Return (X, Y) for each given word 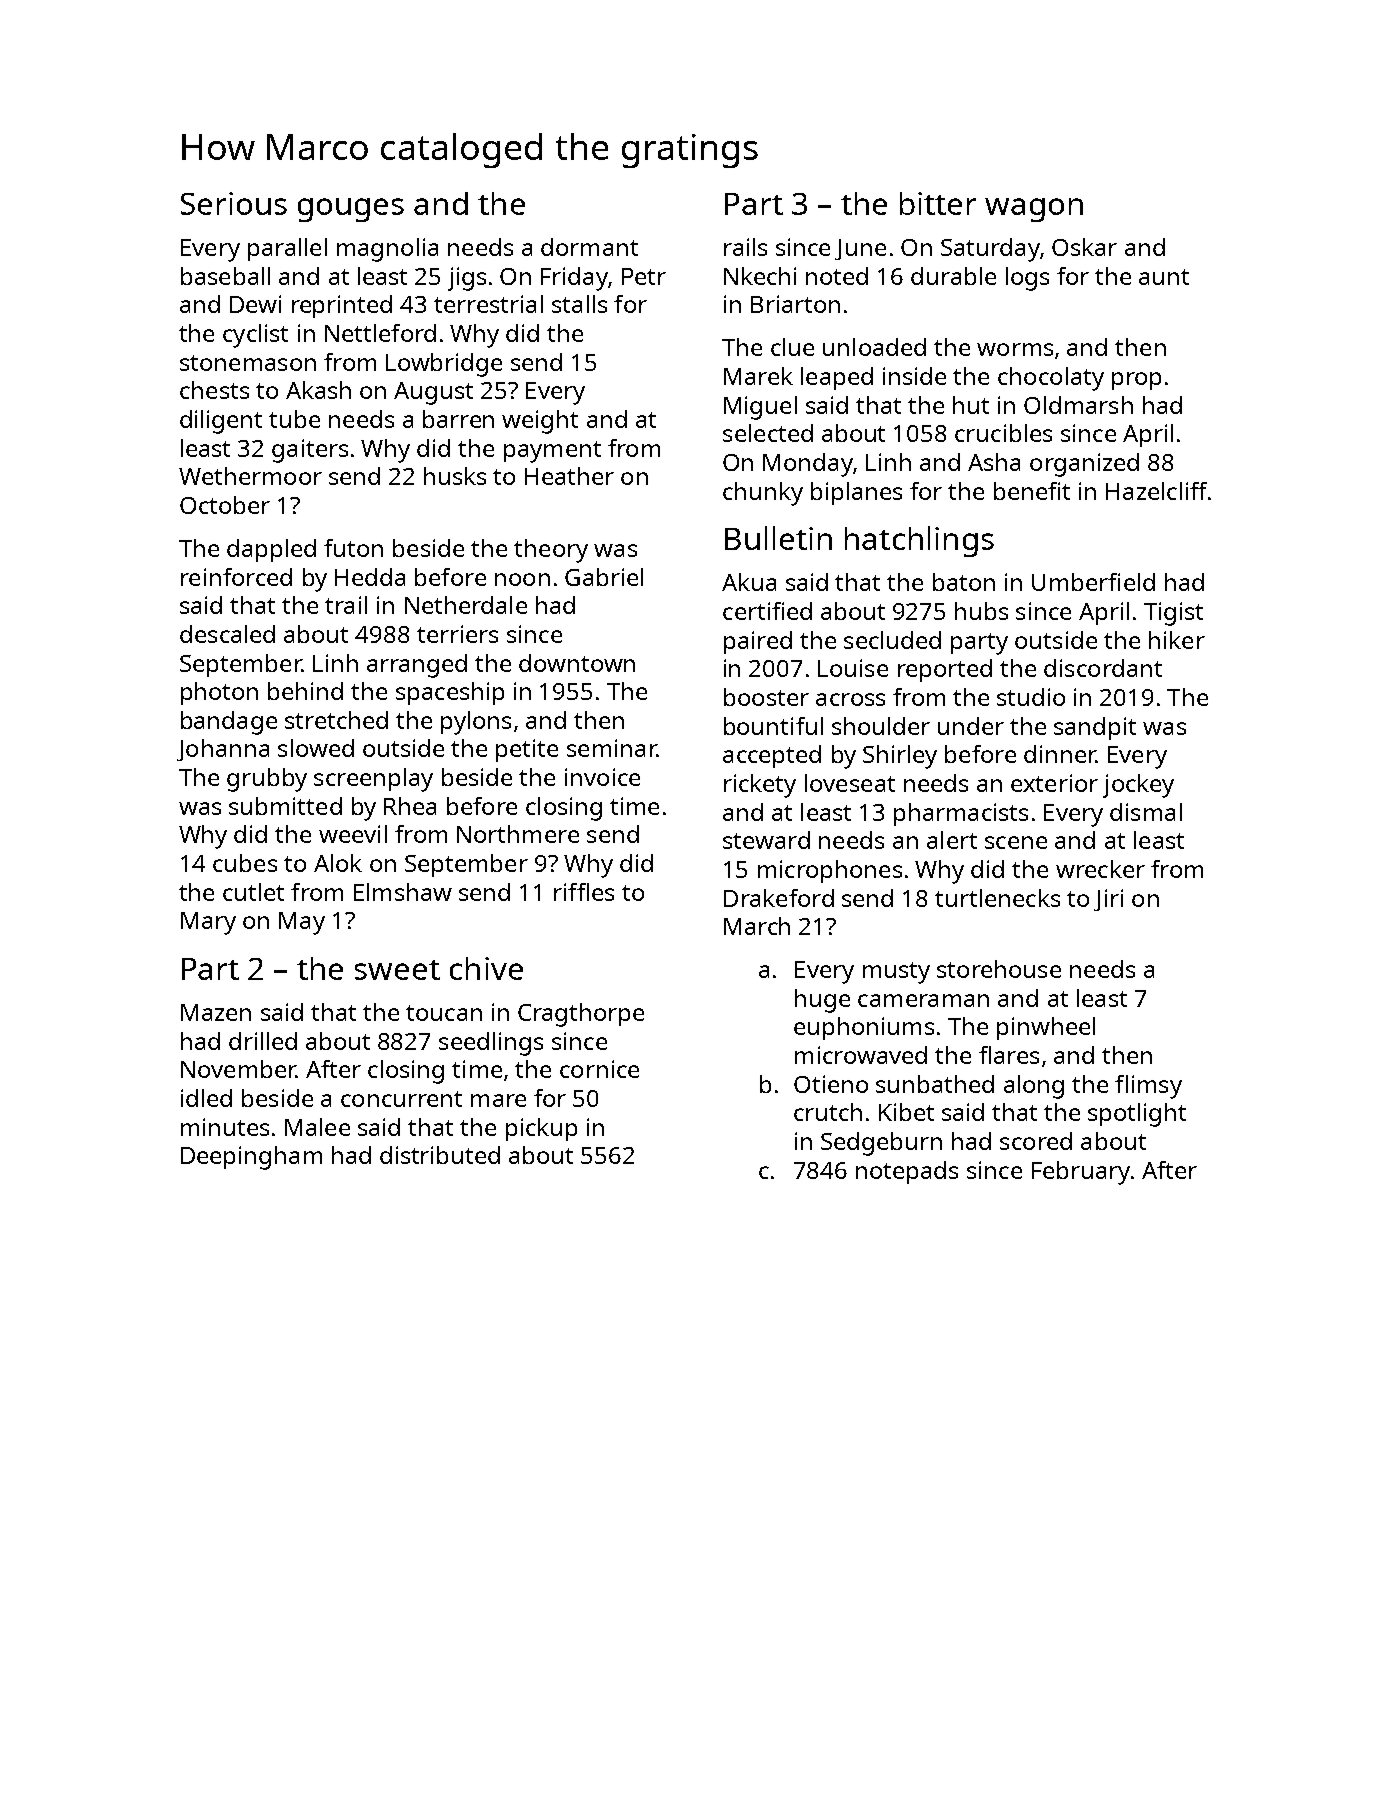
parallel (287, 249)
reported (945, 670)
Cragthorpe (581, 1015)
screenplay (373, 780)
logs (1027, 279)
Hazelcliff (1156, 491)
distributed (440, 1155)
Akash (318, 390)
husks (455, 476)
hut (971, 405)
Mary (208, 923)
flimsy (1148, 1087)
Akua (749, 582)
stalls (579, 304)
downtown (577, 663)
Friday (574, 279)
